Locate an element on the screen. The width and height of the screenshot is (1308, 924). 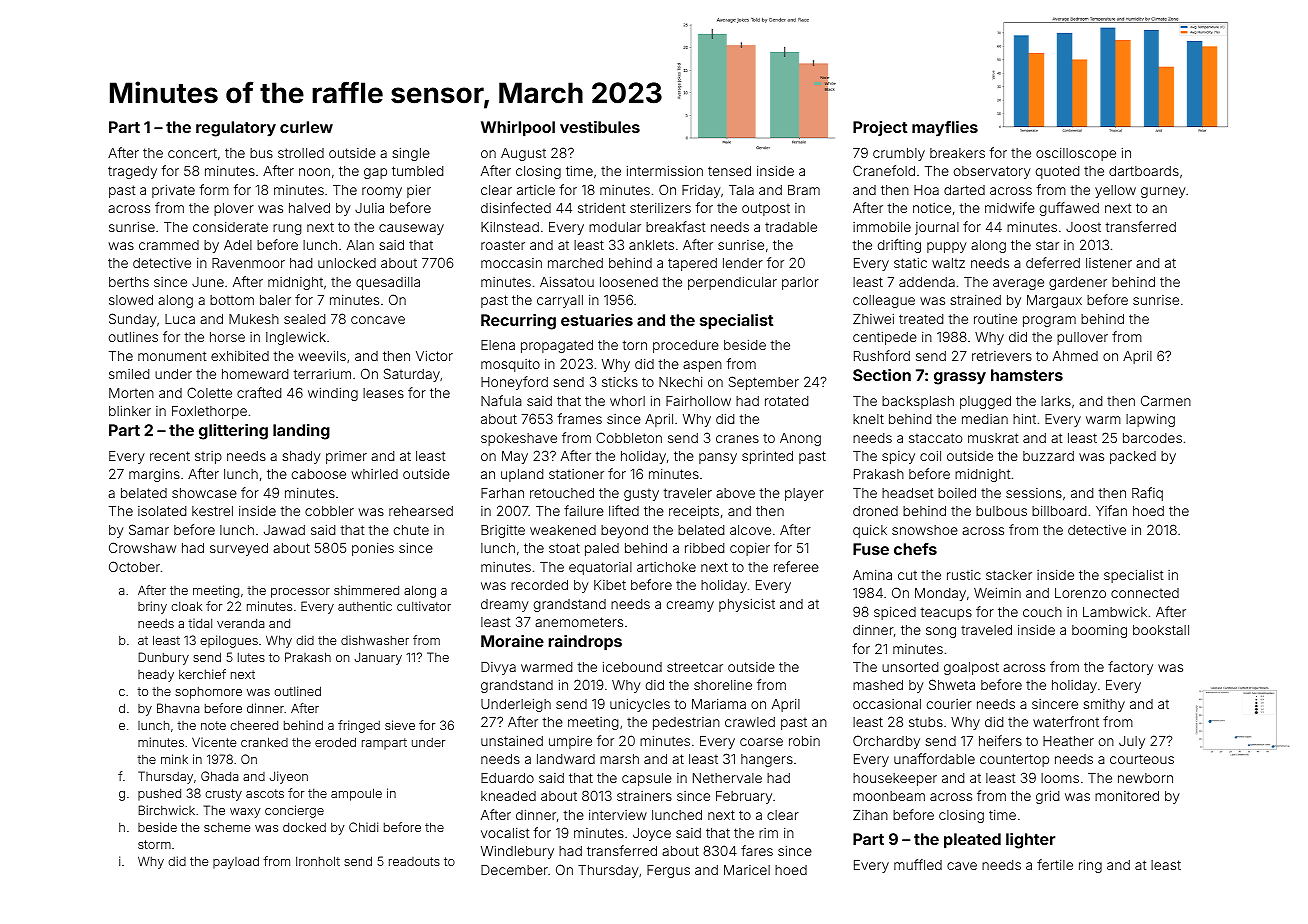
article is located at coordinates (536, 190).
